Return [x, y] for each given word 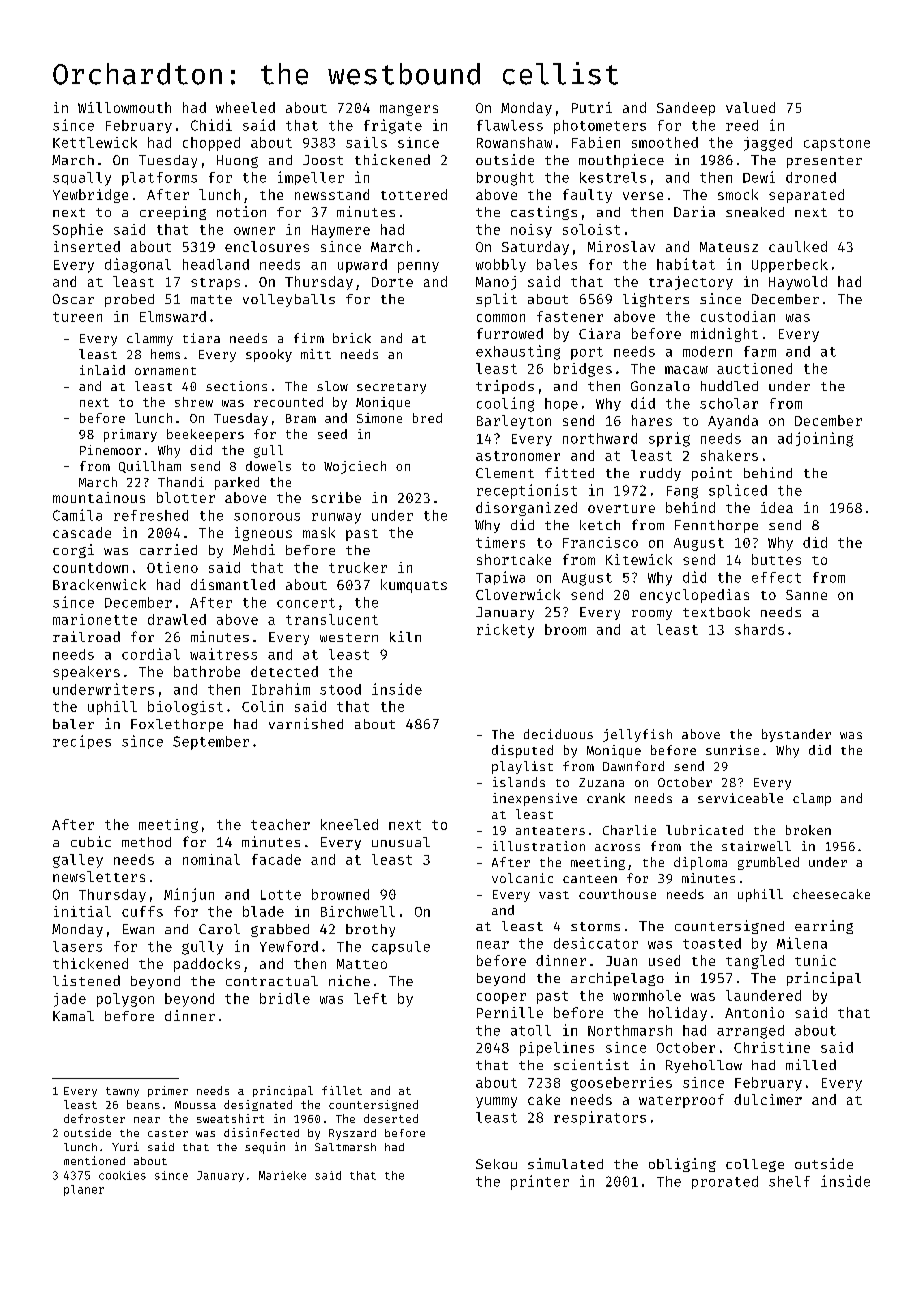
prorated [725, 1182]
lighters [656, 300]
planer [84, 1190]
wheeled [245, 107]
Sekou [496, 1164]
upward [362, 266]
